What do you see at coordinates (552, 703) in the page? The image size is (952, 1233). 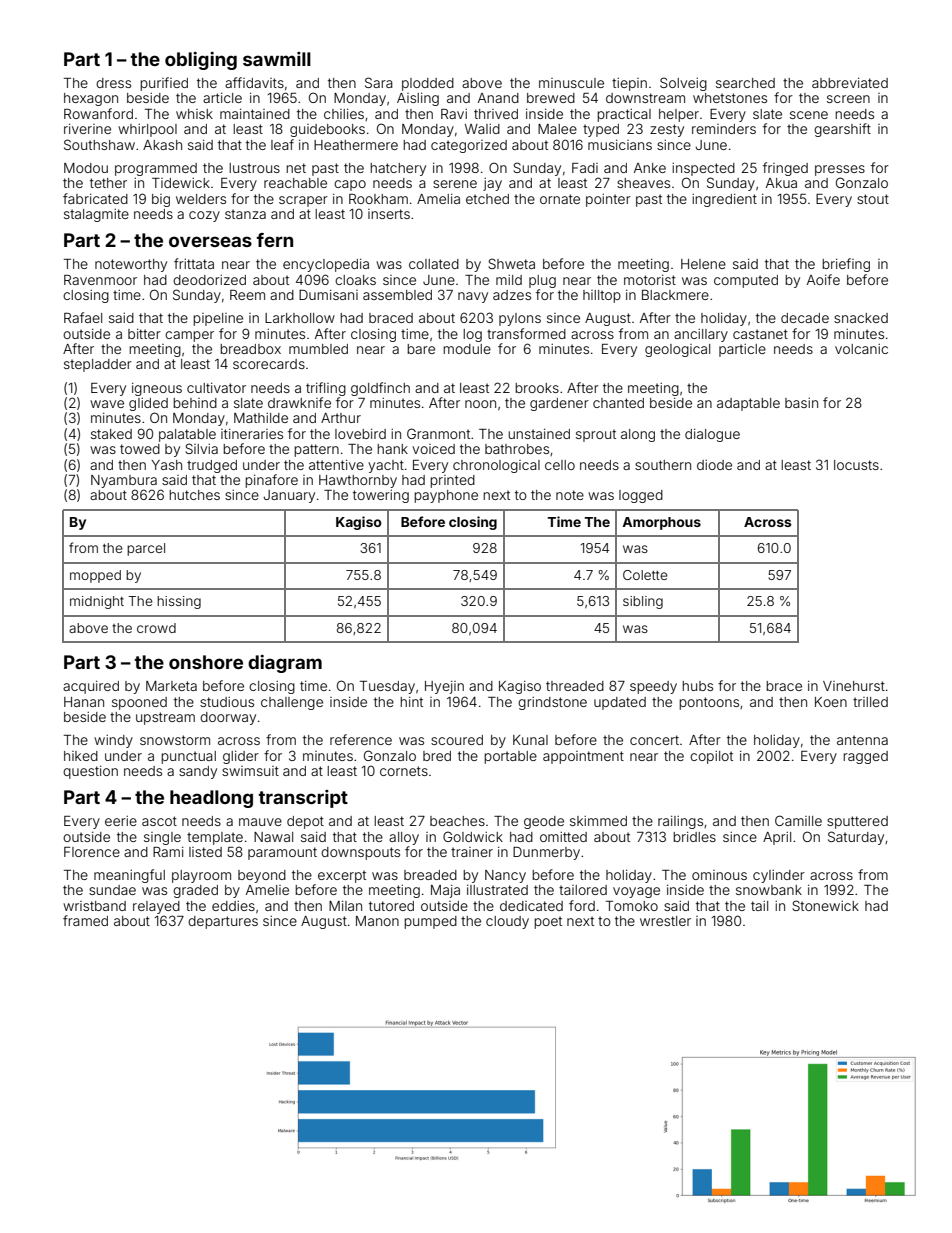 I see `grindstone` at bounding box center [552, 703].
